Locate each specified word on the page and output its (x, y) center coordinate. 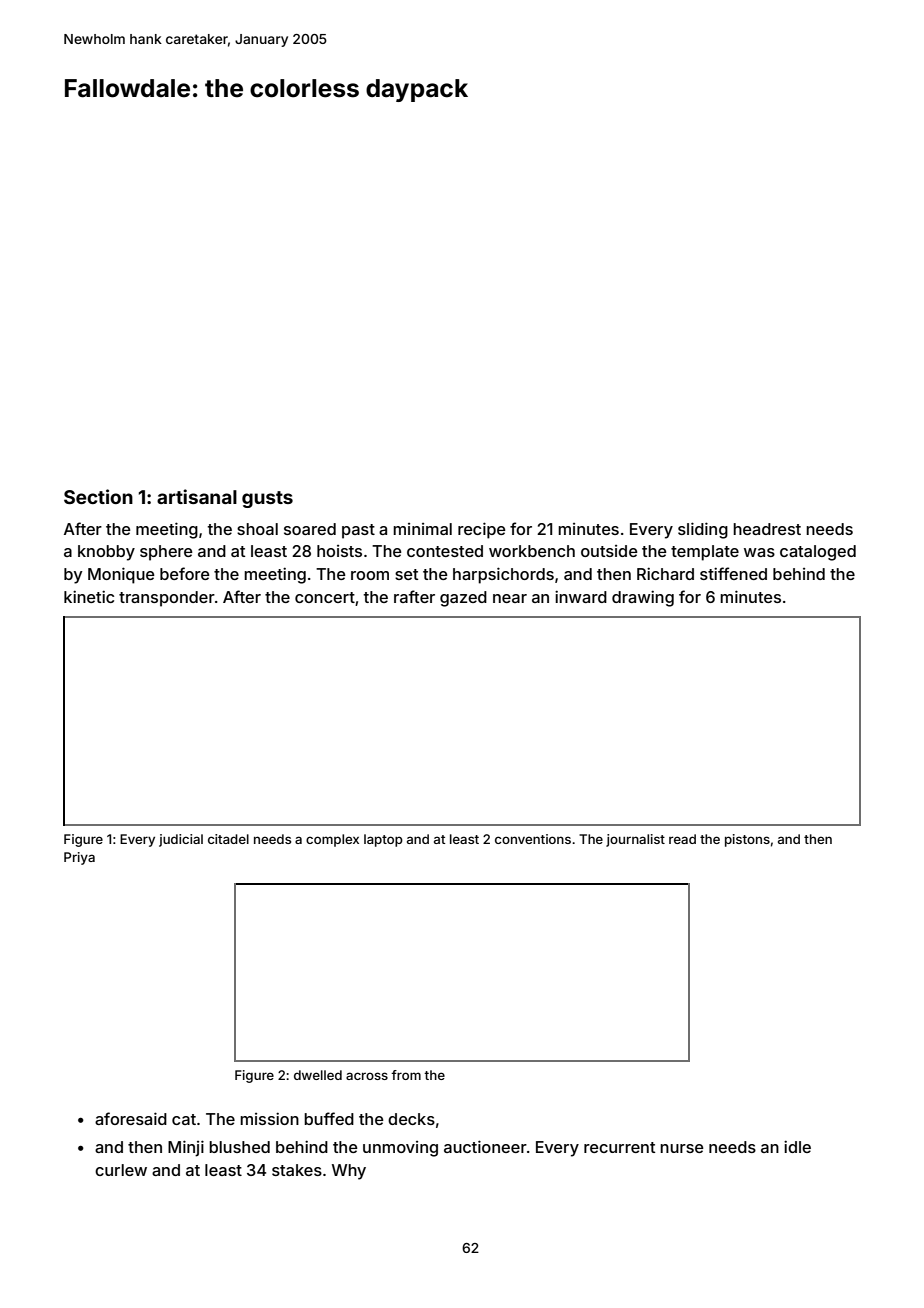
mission (269, 1118)
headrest (767, 529)
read (682, 839)
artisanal (197, 496)
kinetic (89, 596)
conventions (533, 839)
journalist (635, 840)
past (358, 531)
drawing (643, 598)
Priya (79, 858)
